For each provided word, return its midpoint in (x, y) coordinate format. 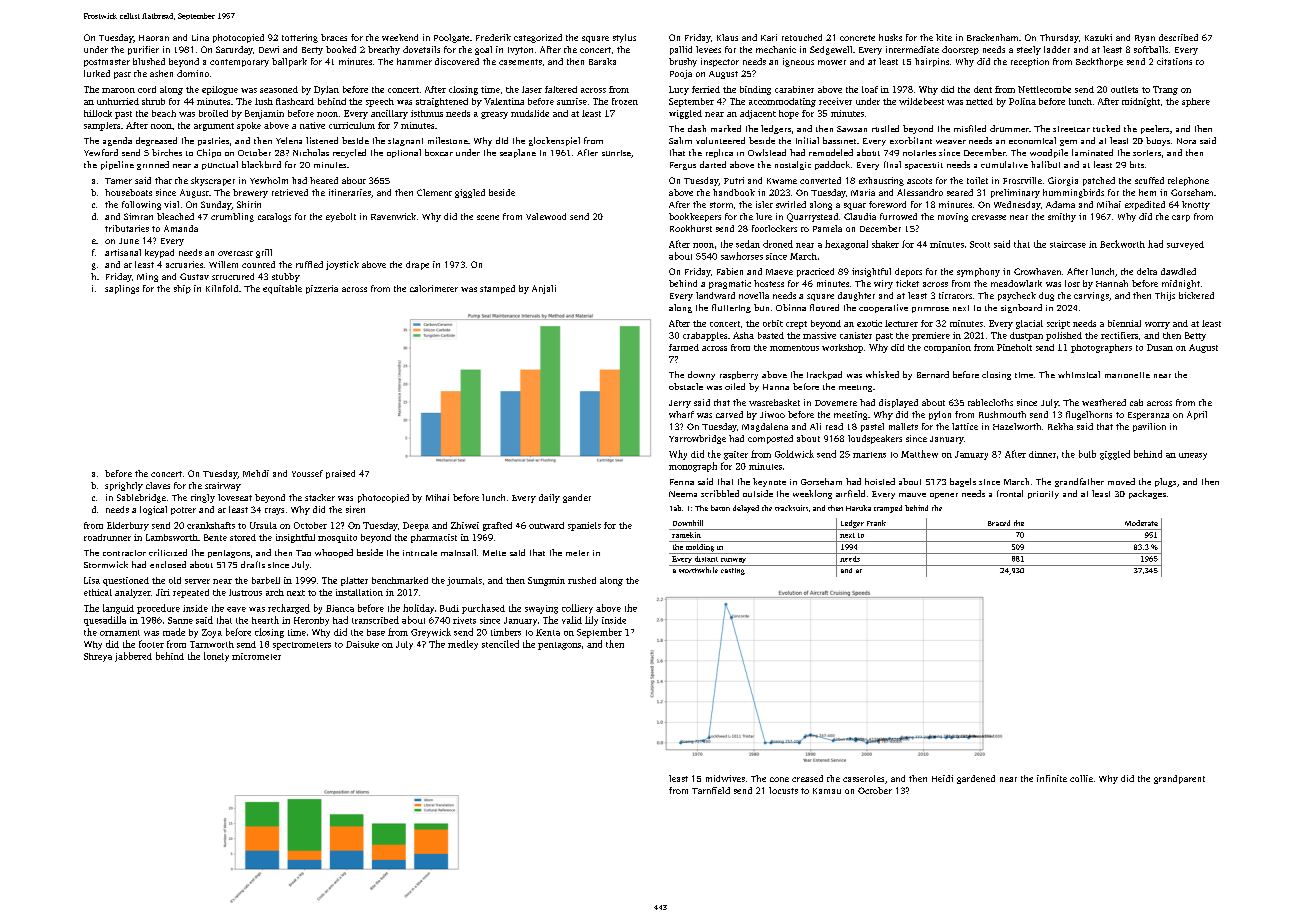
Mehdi (256, 473)
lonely (216, 657)
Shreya (98, 657)
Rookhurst (691, 228)
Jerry (680, 404)
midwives (725, 778)
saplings (122, 289)
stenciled (500, 644)
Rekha (1060, 426)
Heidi (942, 778)
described (1178, 37)
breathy (384, 50)
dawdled (1178, 271)
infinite (1052, 778)
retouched (802, 37)
